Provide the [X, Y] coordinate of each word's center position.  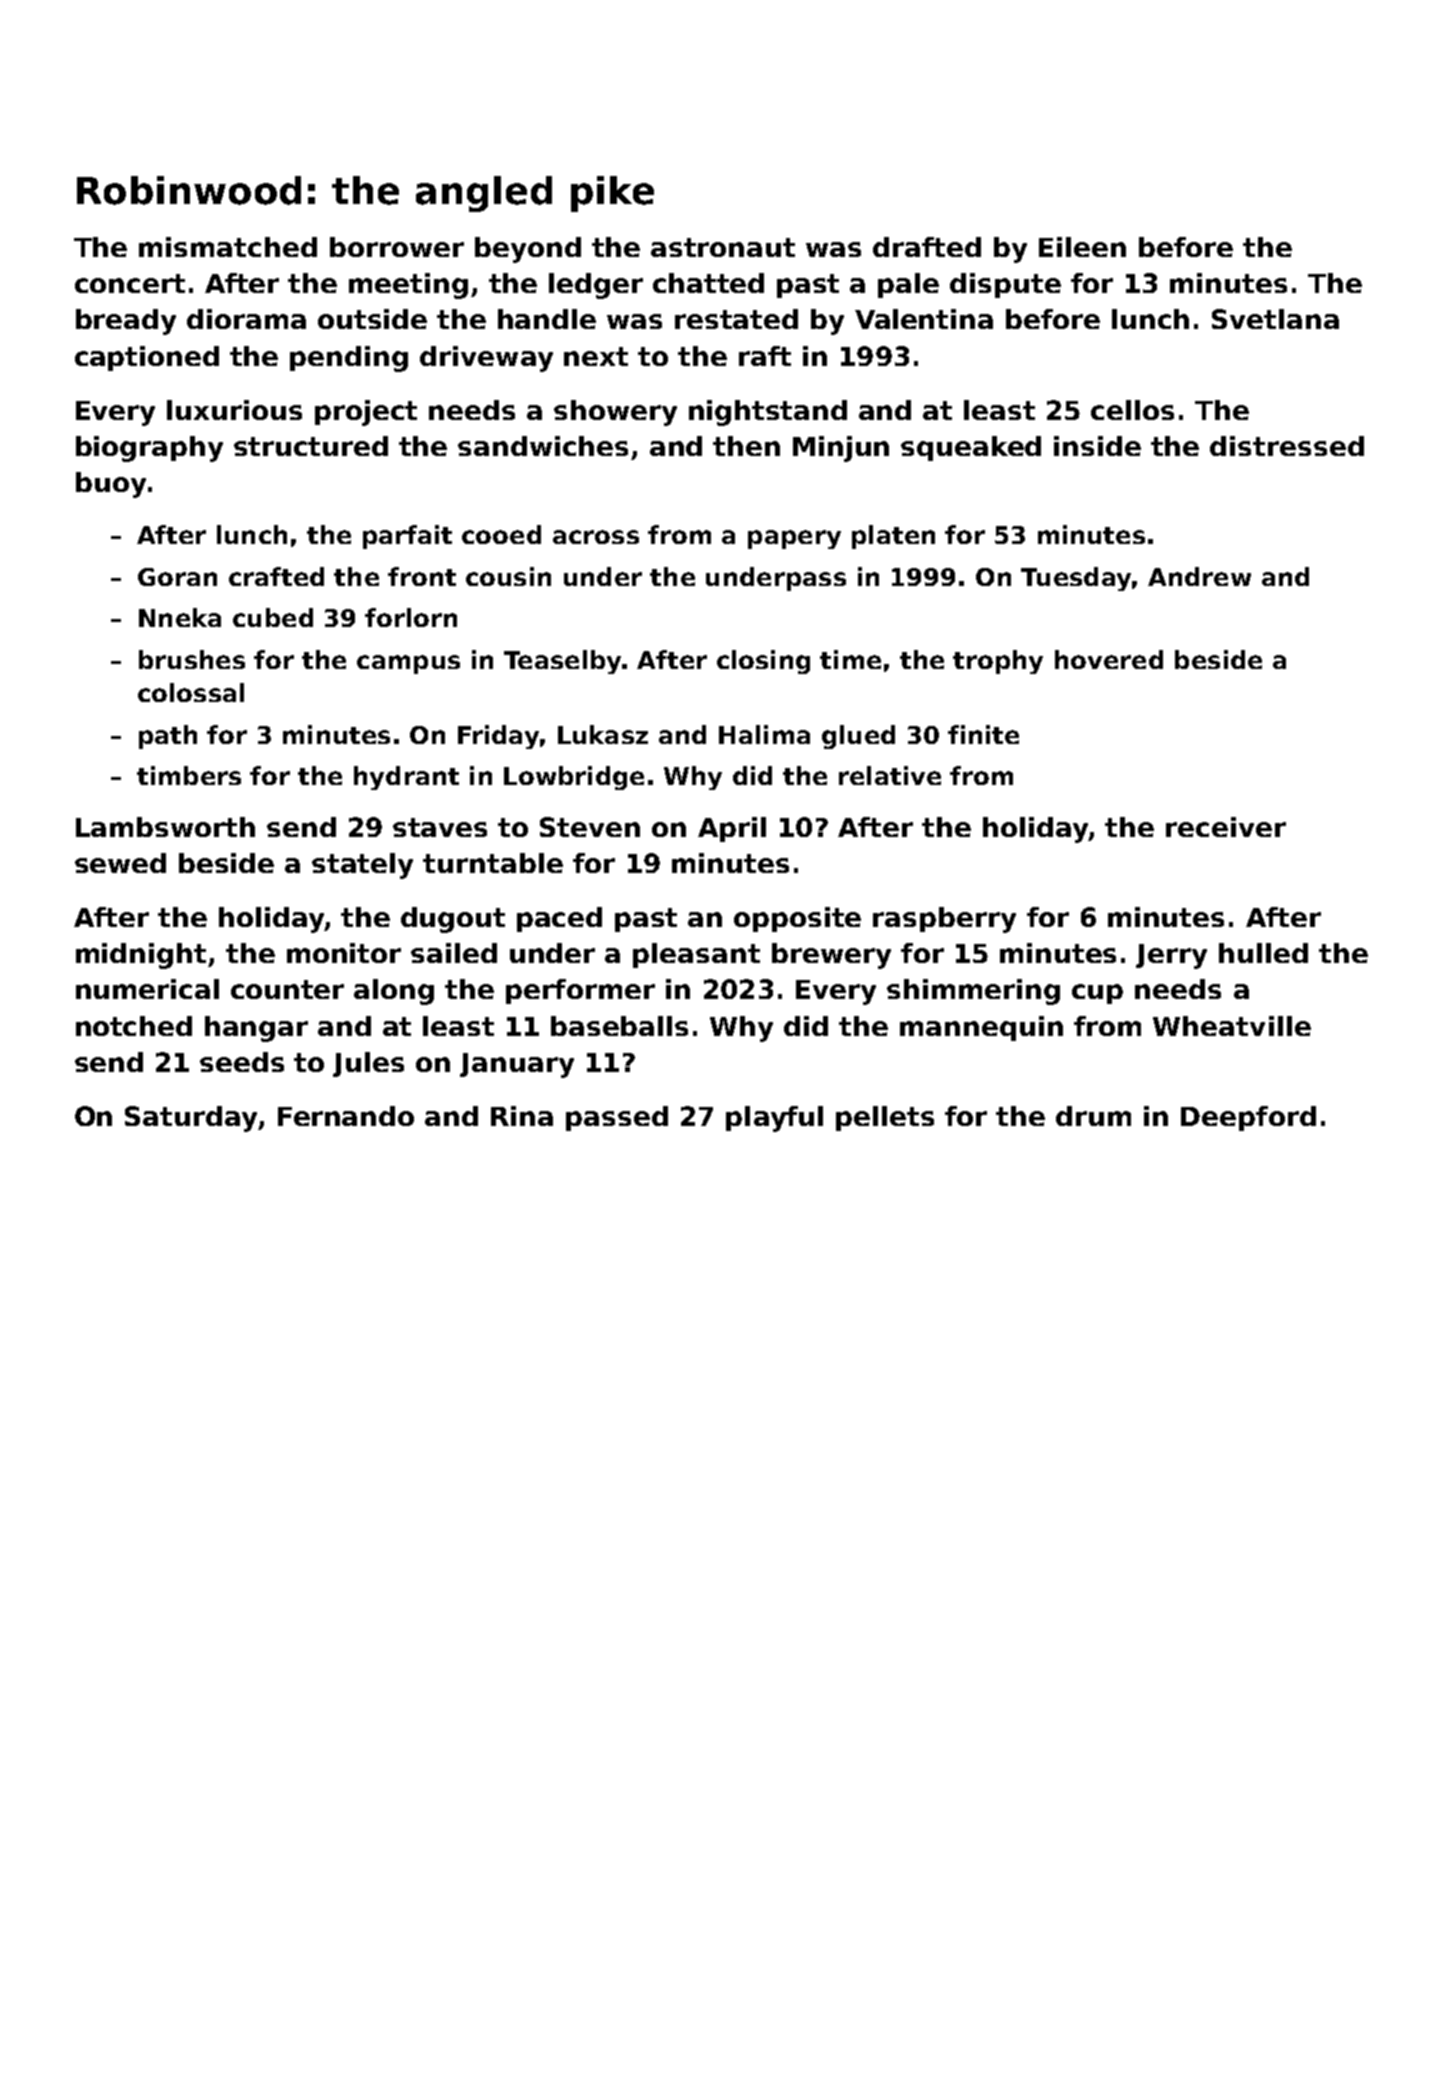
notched [134, 1026]
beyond [528, 250]
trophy [998, 662]
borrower [397, 247]
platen [893, 537]
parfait [407, 537]
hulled [1263, 953]
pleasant [696, 955]
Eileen [1082, 247]
